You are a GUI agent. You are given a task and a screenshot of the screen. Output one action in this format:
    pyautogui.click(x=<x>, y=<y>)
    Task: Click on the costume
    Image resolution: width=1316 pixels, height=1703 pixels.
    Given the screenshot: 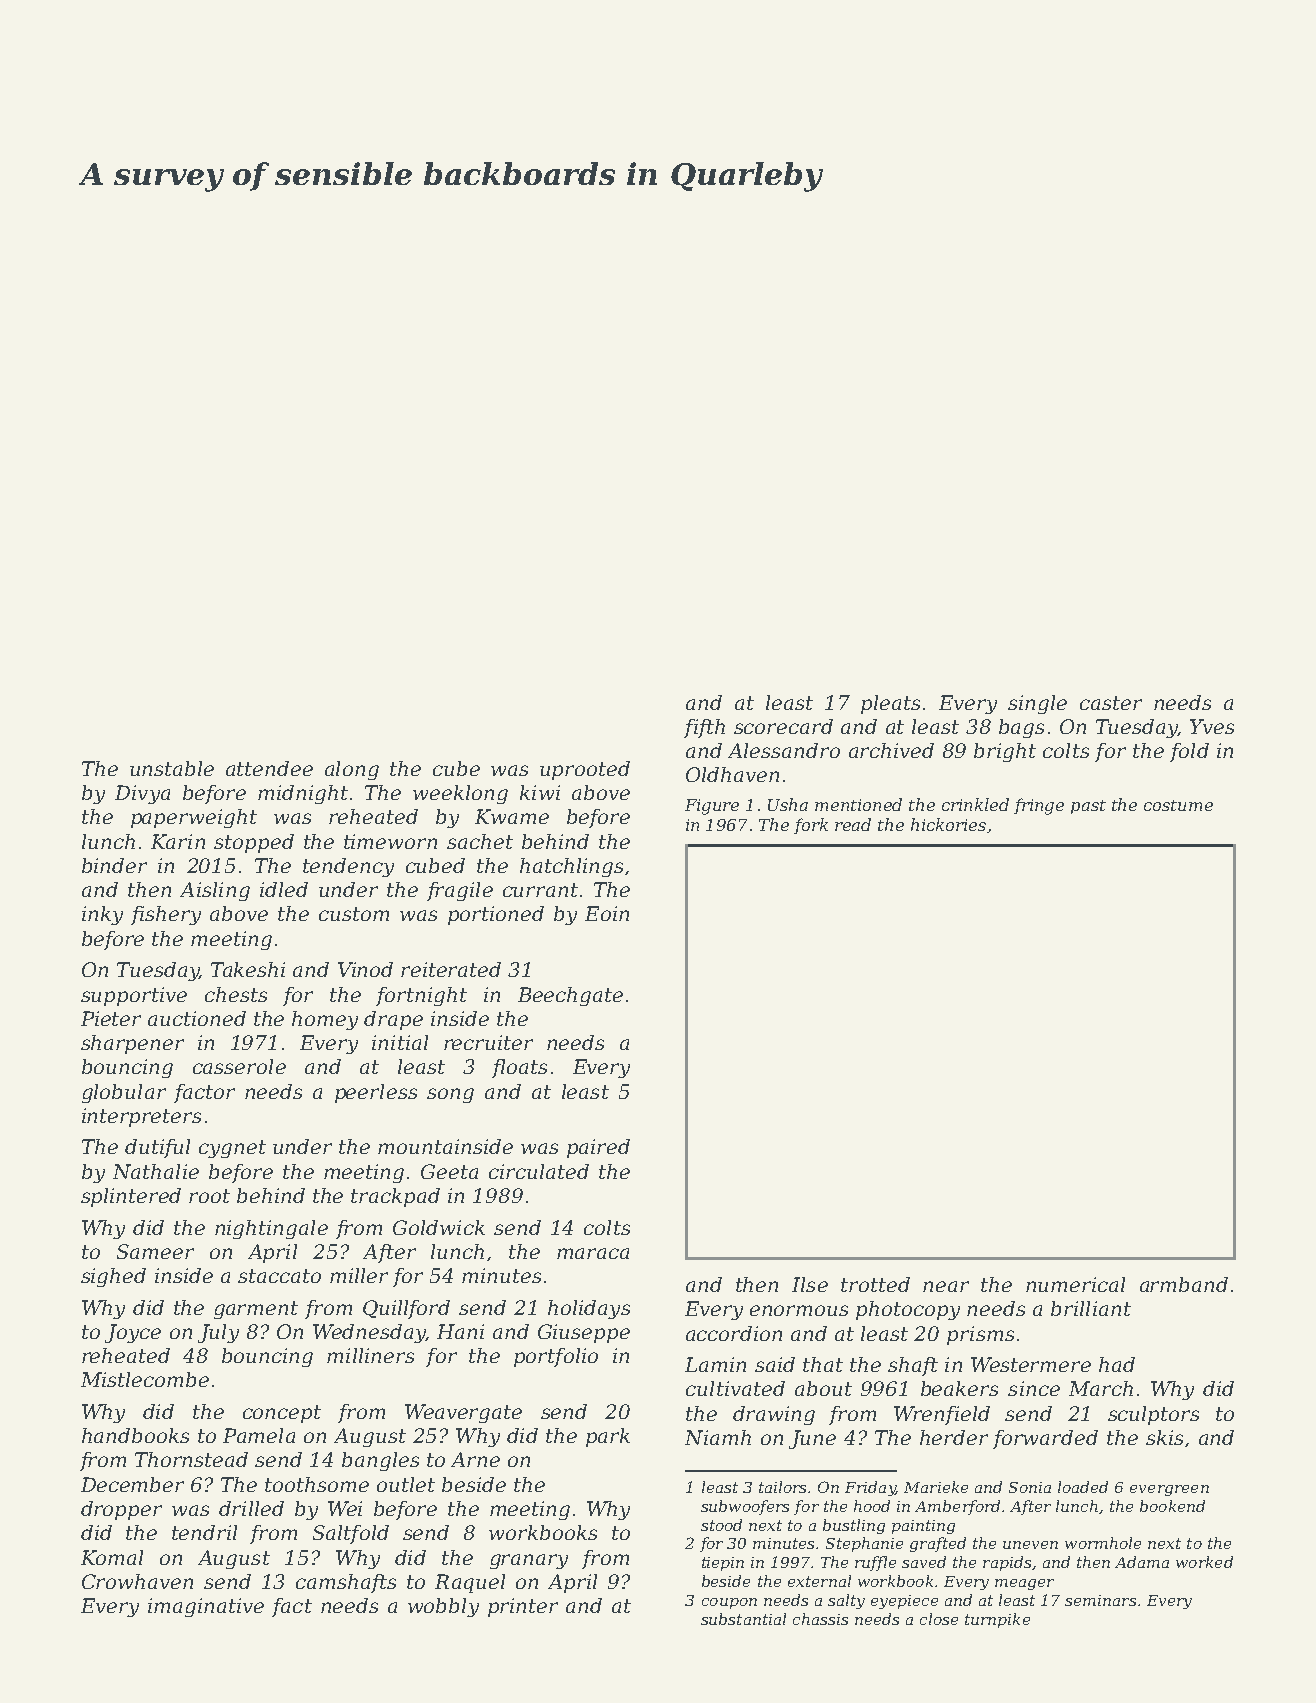 What is the action you would take?
    pyautogui.click(x=1178, y=805)
